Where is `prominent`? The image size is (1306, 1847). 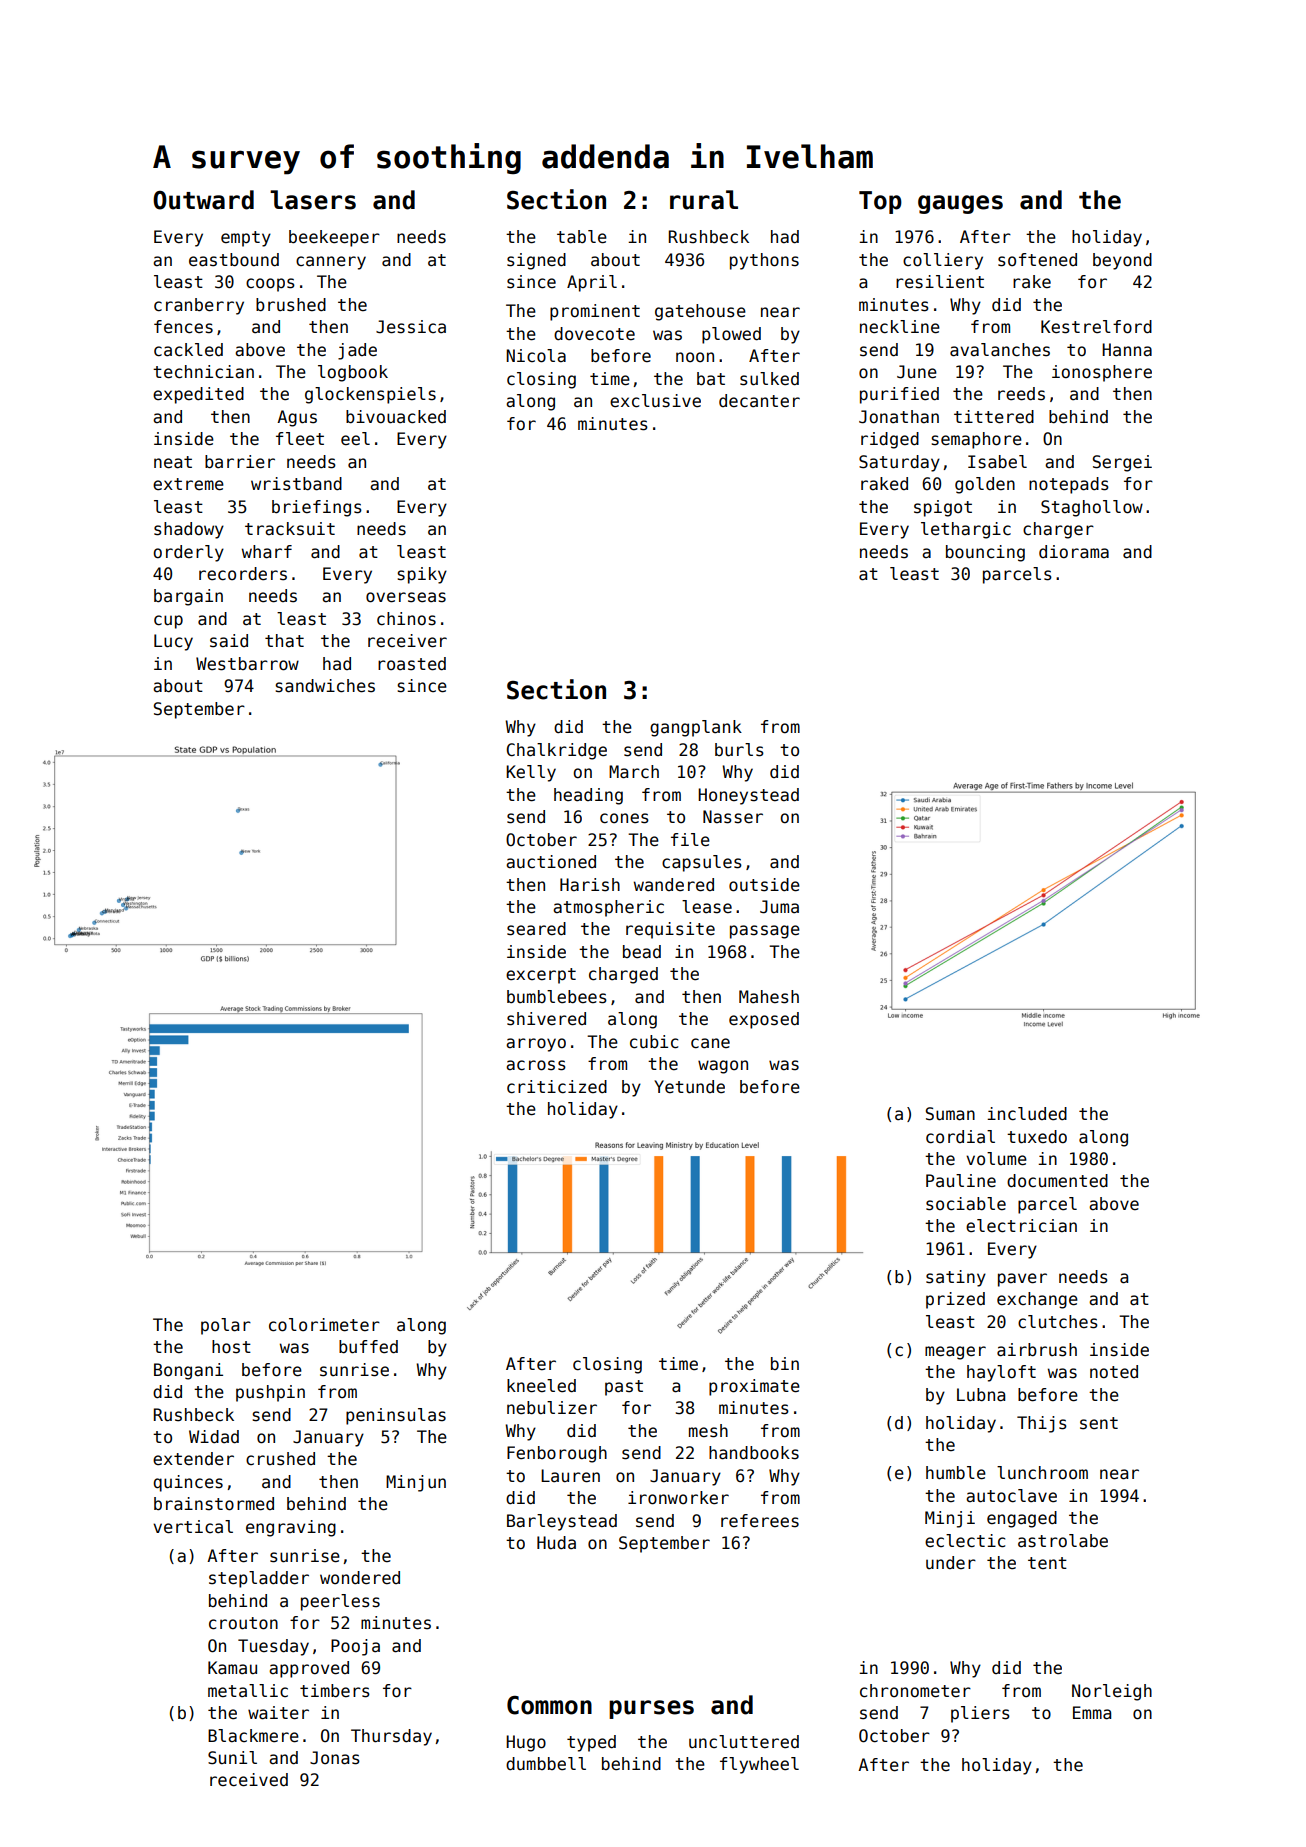 prominent is located at coordinates (595, 312).
